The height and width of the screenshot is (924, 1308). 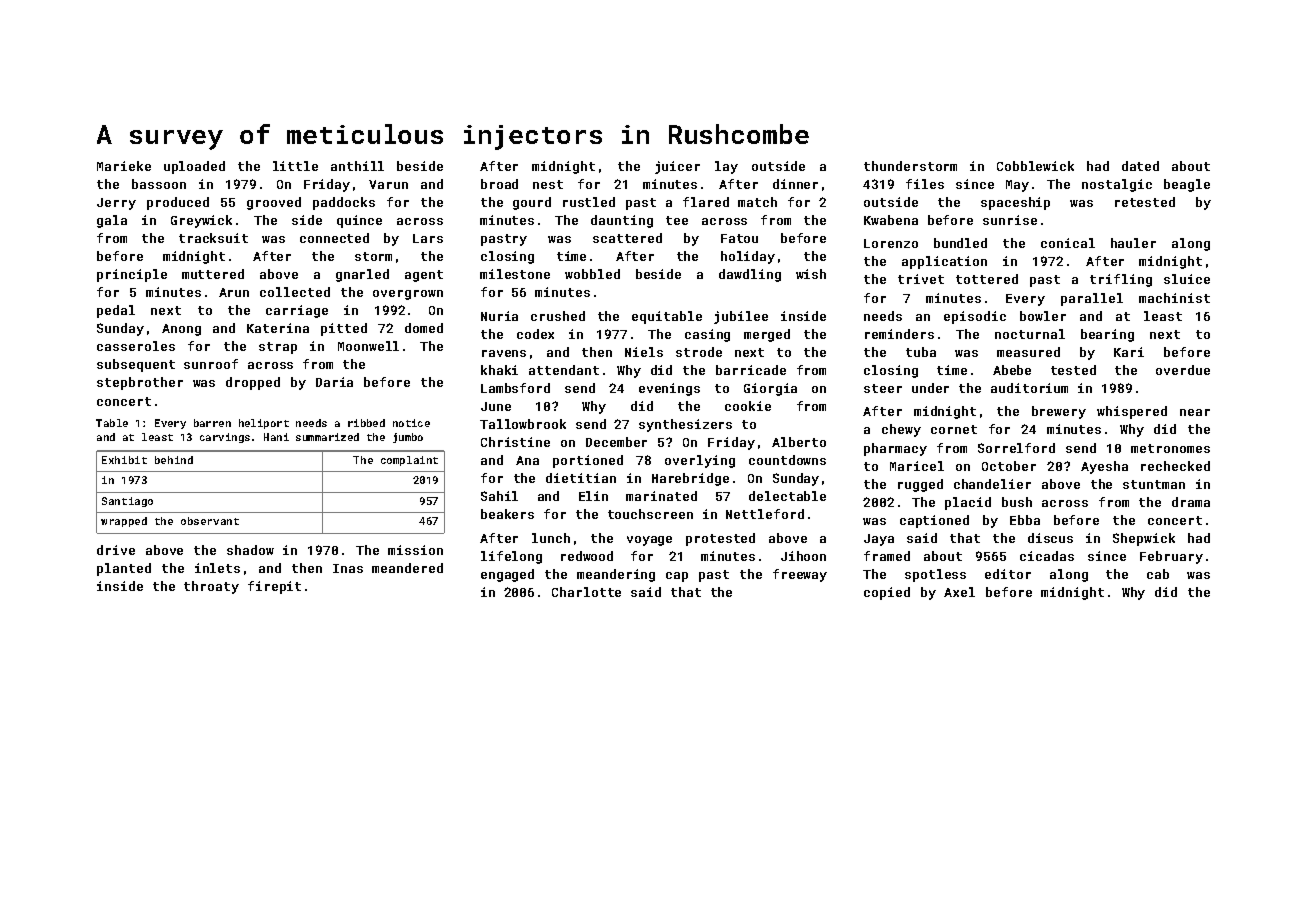 What do you see at coordinates (211, 587) in the screenshot?
I see `throaty` at bounding box center [211, 587].
